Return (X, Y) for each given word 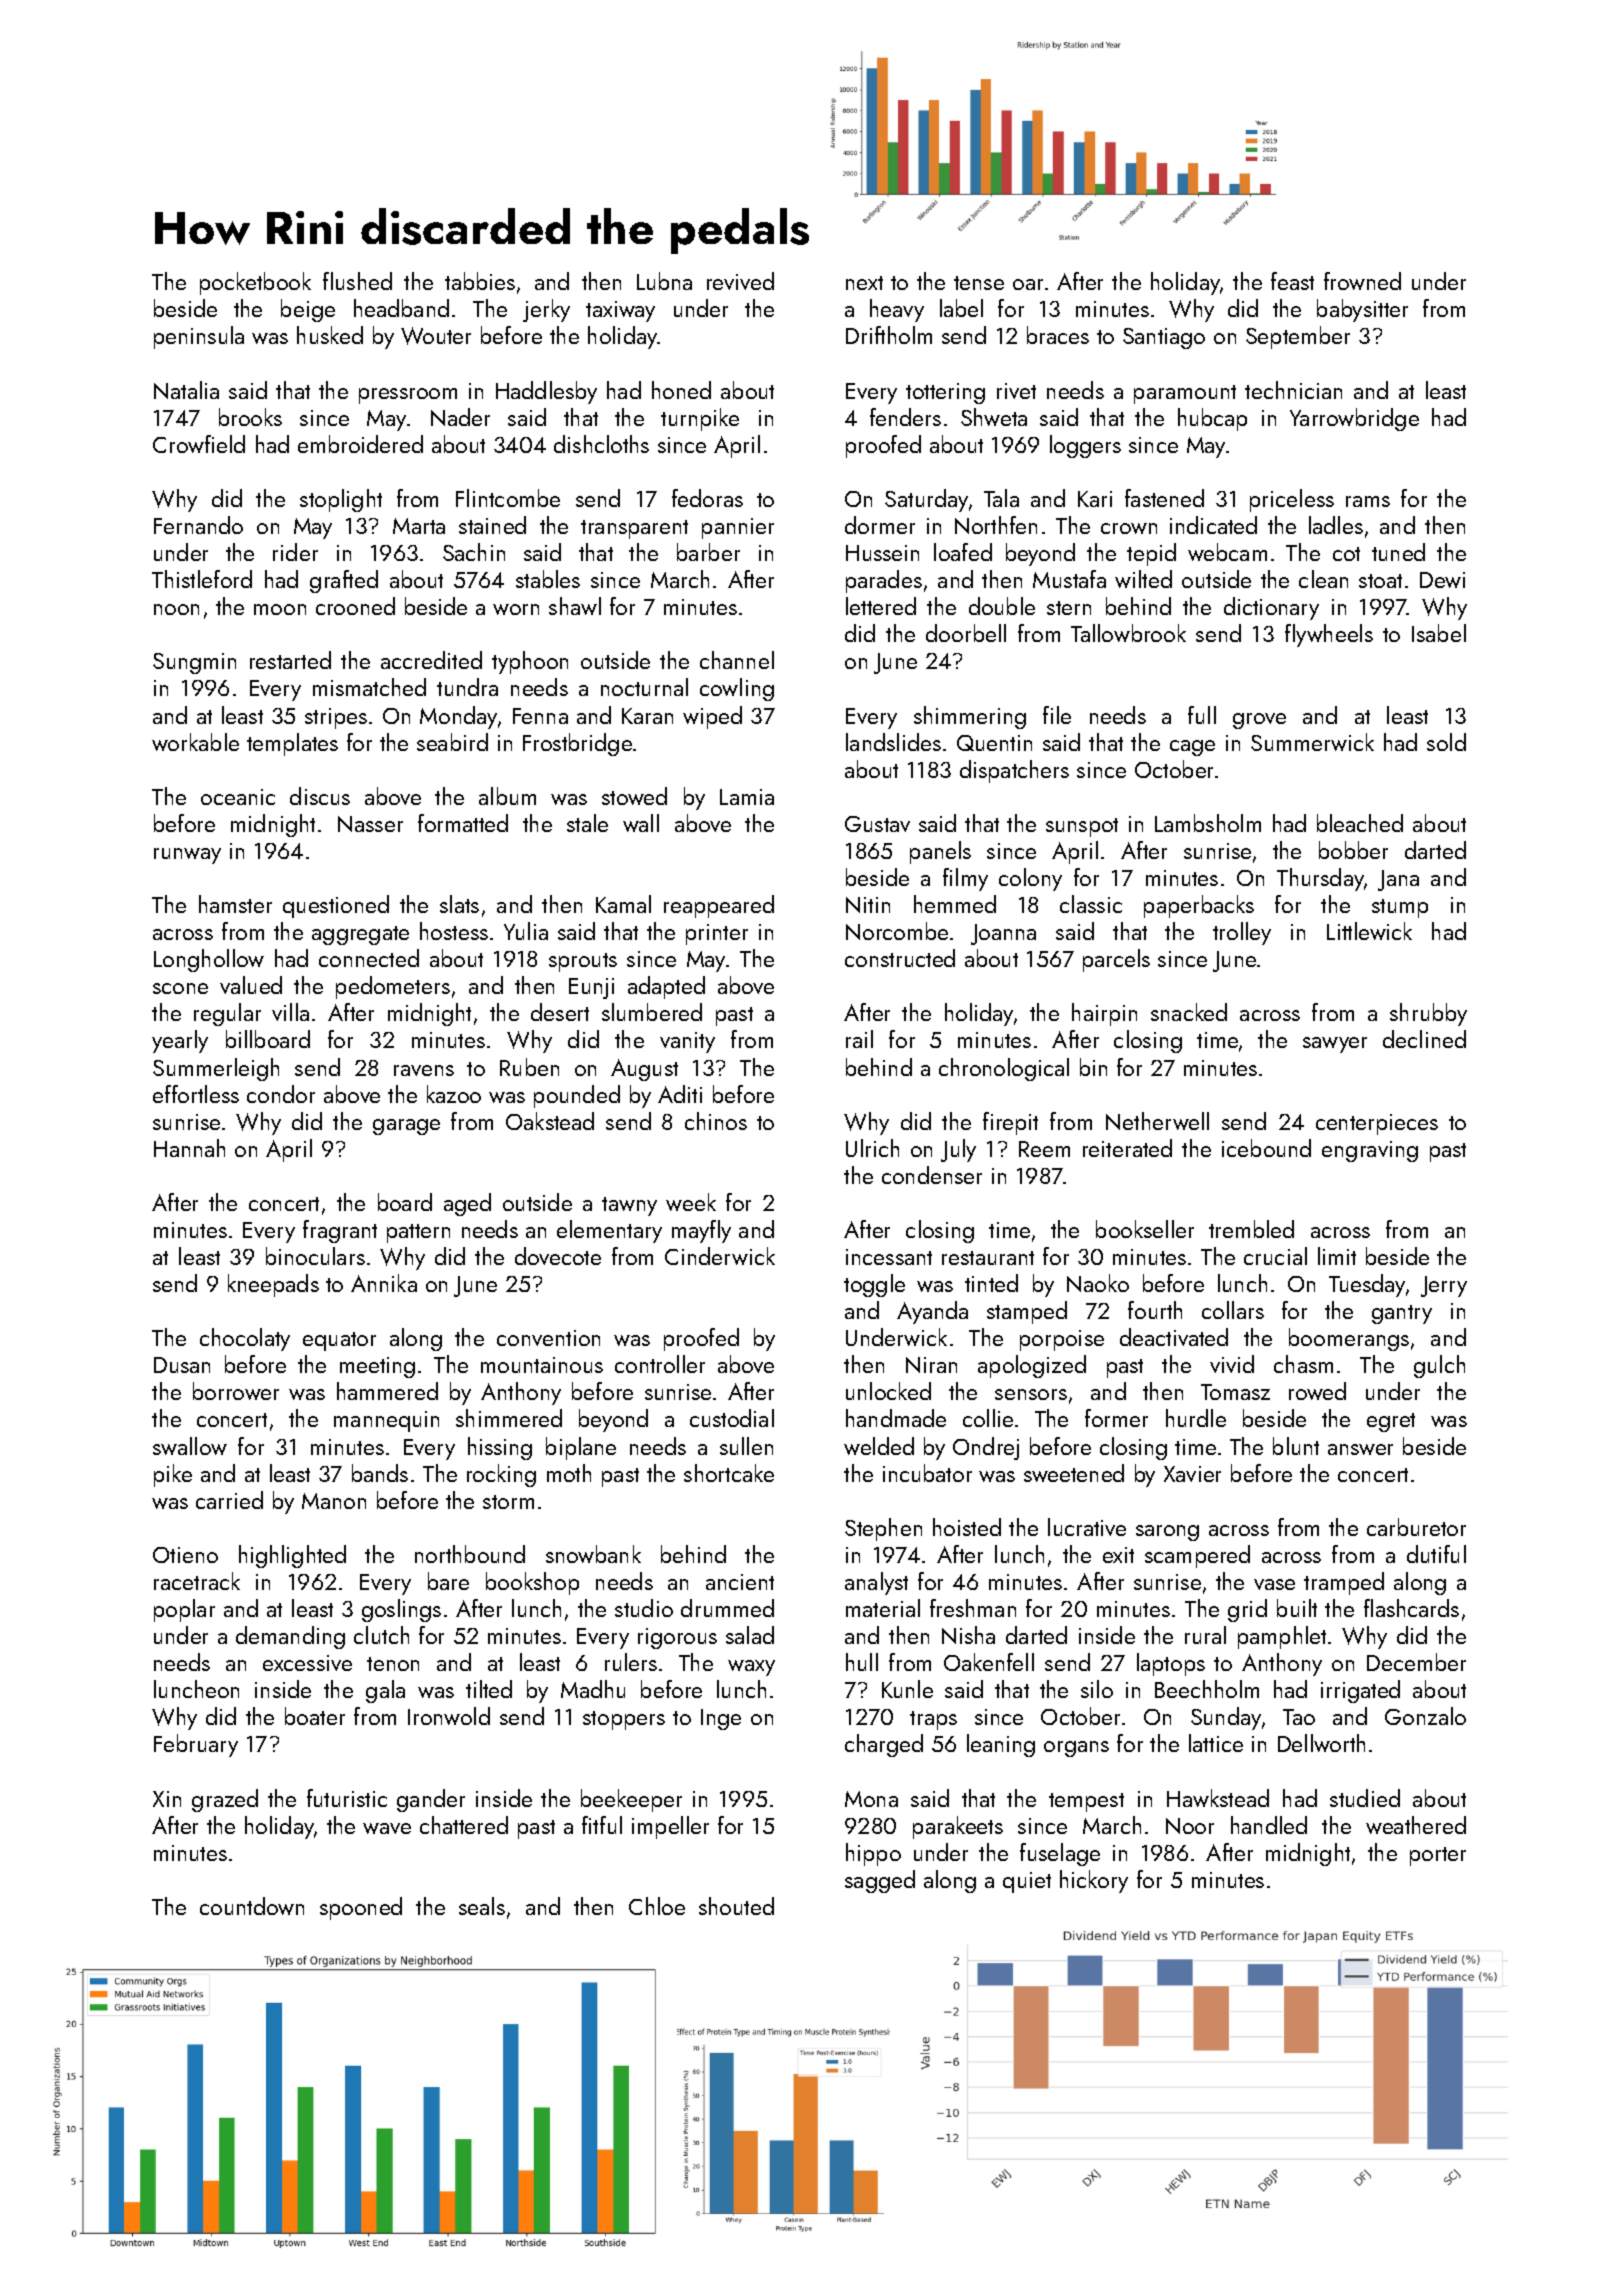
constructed (900, 958)
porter (1438, 1856)
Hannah (189, 1148)
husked (330, 335)
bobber (1353, 850)
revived (740, 281)
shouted (736, 1906)
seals (482, 1906)
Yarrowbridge (1354, 419)
